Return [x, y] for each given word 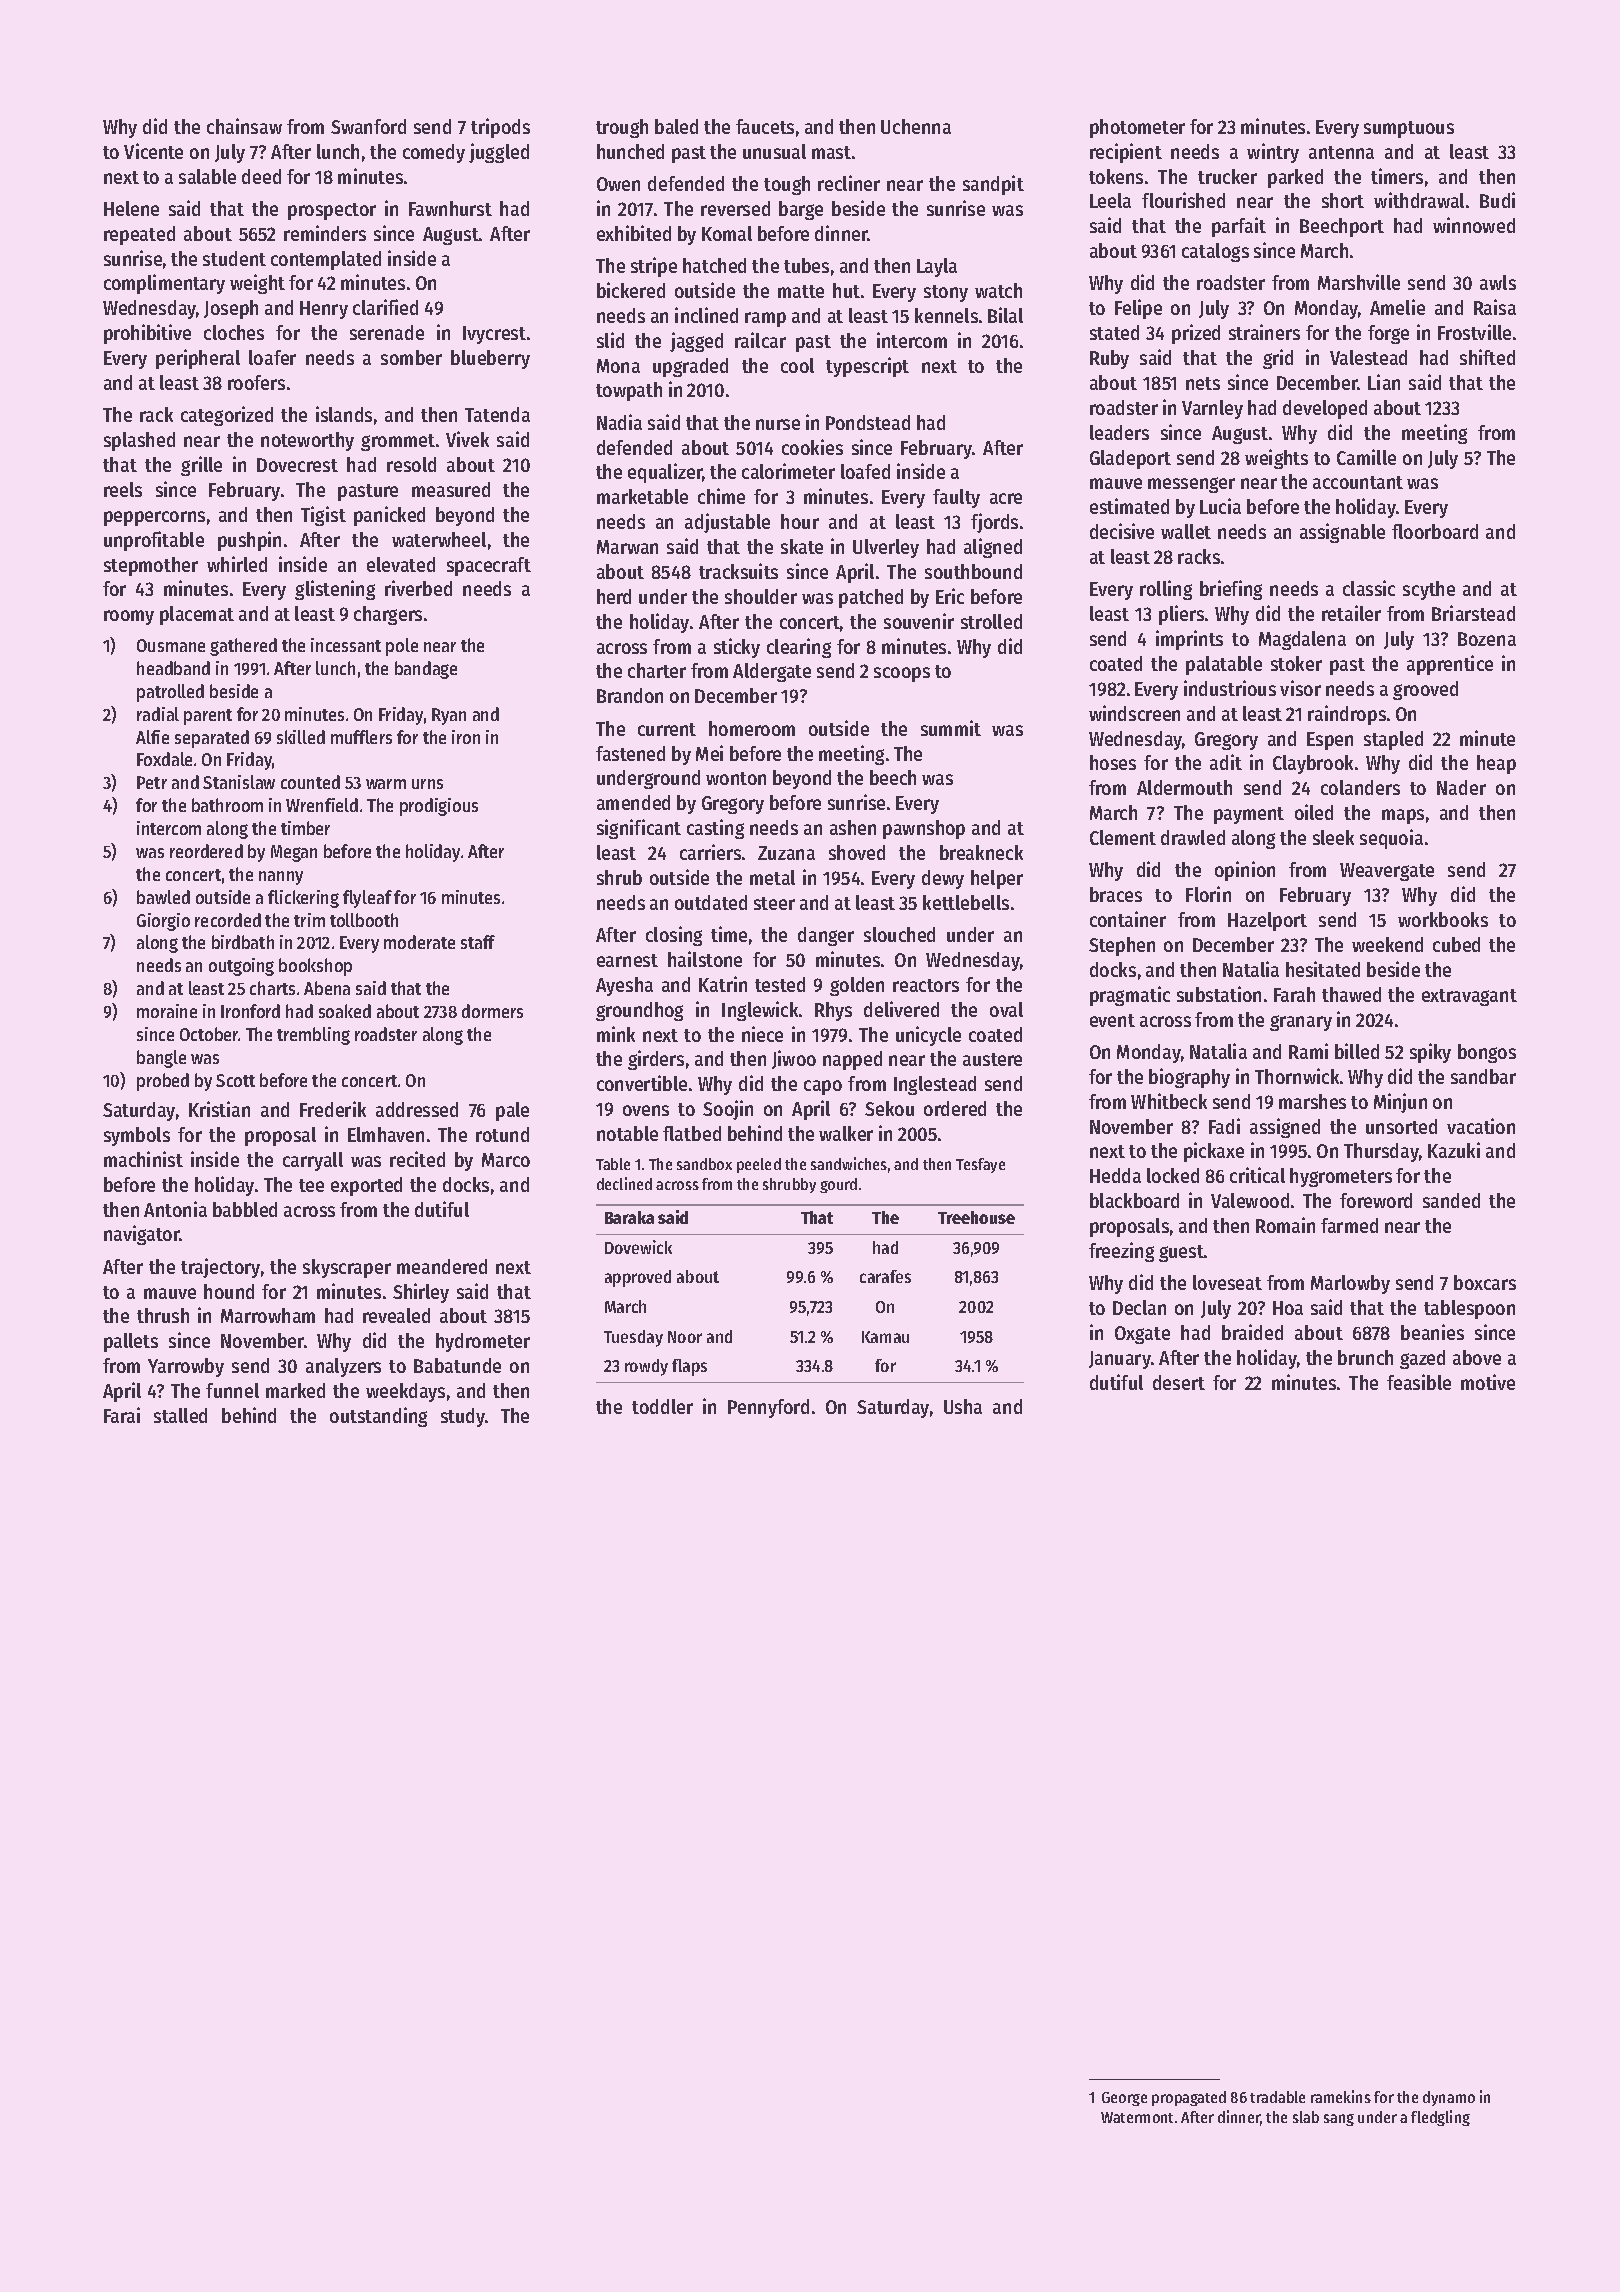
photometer [1137, 128]
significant [639, 829]
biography [1189, 1078]
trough [622, 128]
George [1124, 2099]
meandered [442, 1266]
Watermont [1137, 2117]
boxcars [1485, 1282]
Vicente [153, 151]
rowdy [646, 1367]
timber [305, 828]
